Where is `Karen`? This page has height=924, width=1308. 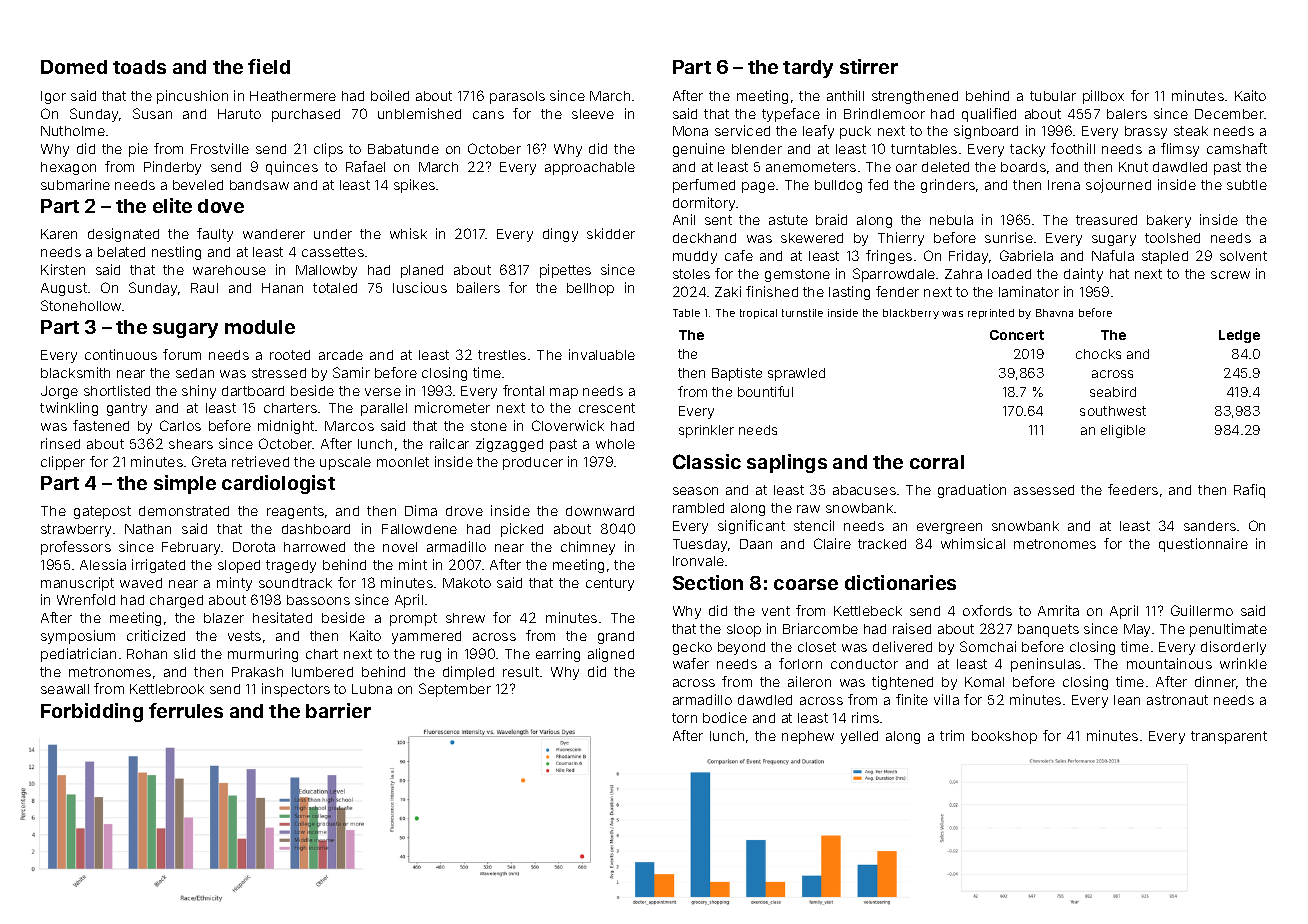 Karen is located at coordinates (59, 234).
